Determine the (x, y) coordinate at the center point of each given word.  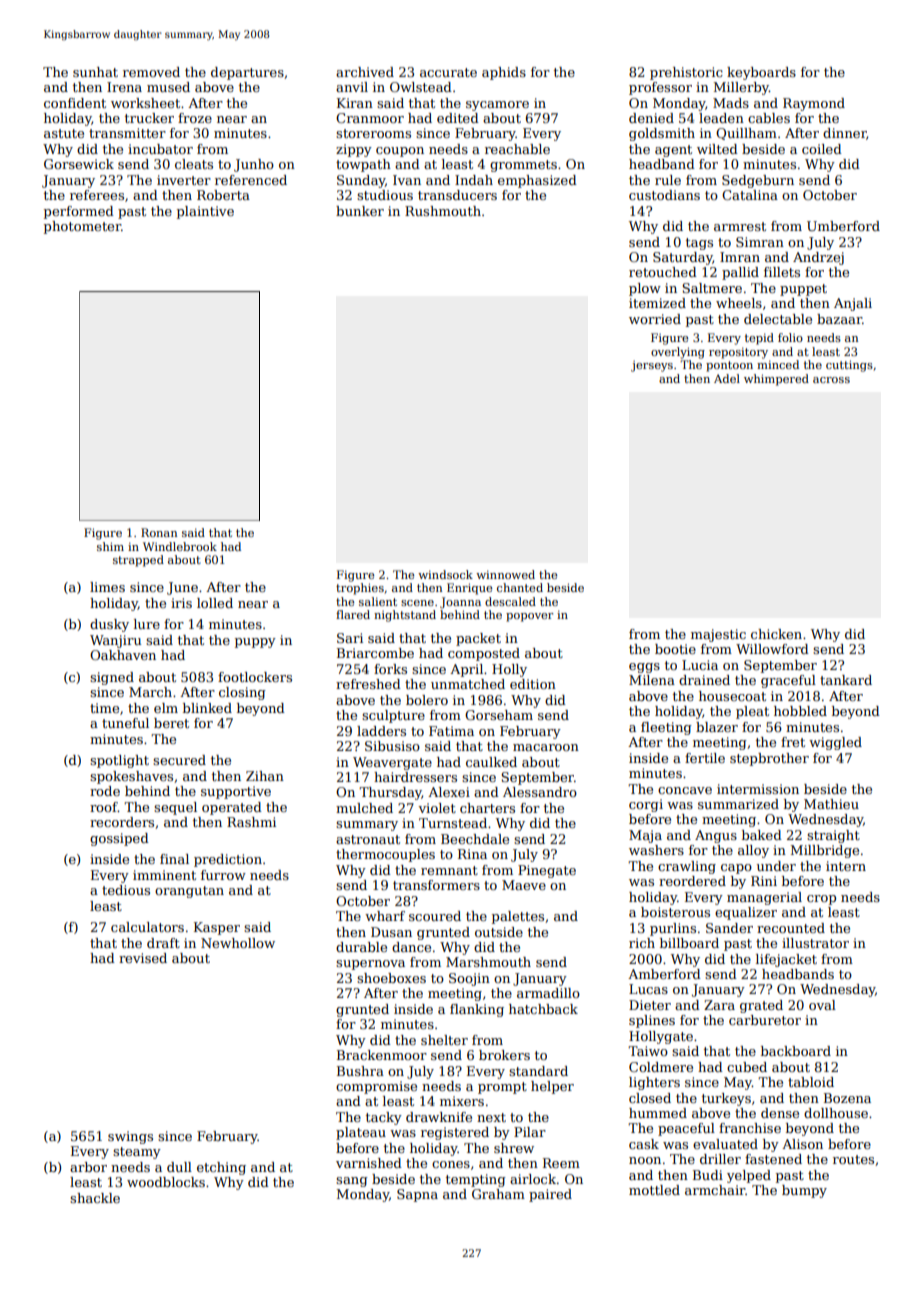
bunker (360, 211)
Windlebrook (180, 546)
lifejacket (786, 960)
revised (143, 958)
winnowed (505, 574)
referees (97, 195)
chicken (776, 634)
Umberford (843, 226)
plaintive (205, 212)
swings (130, 1137)
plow (645, 289)
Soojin (469, 979)
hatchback (543, 1009)
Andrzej (818, 258)
